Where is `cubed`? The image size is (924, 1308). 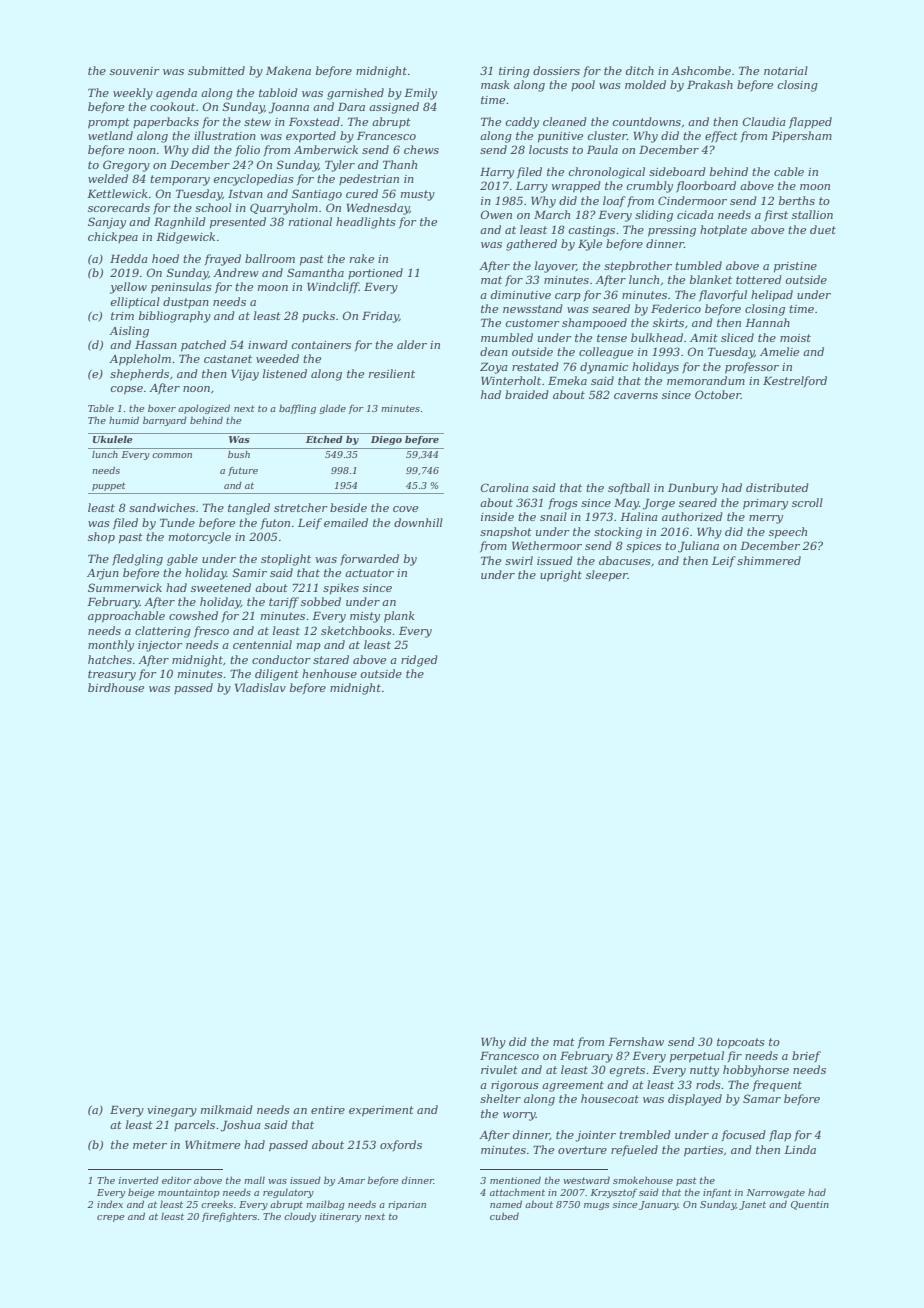
cubed is located at coordinates (504, 1216).
